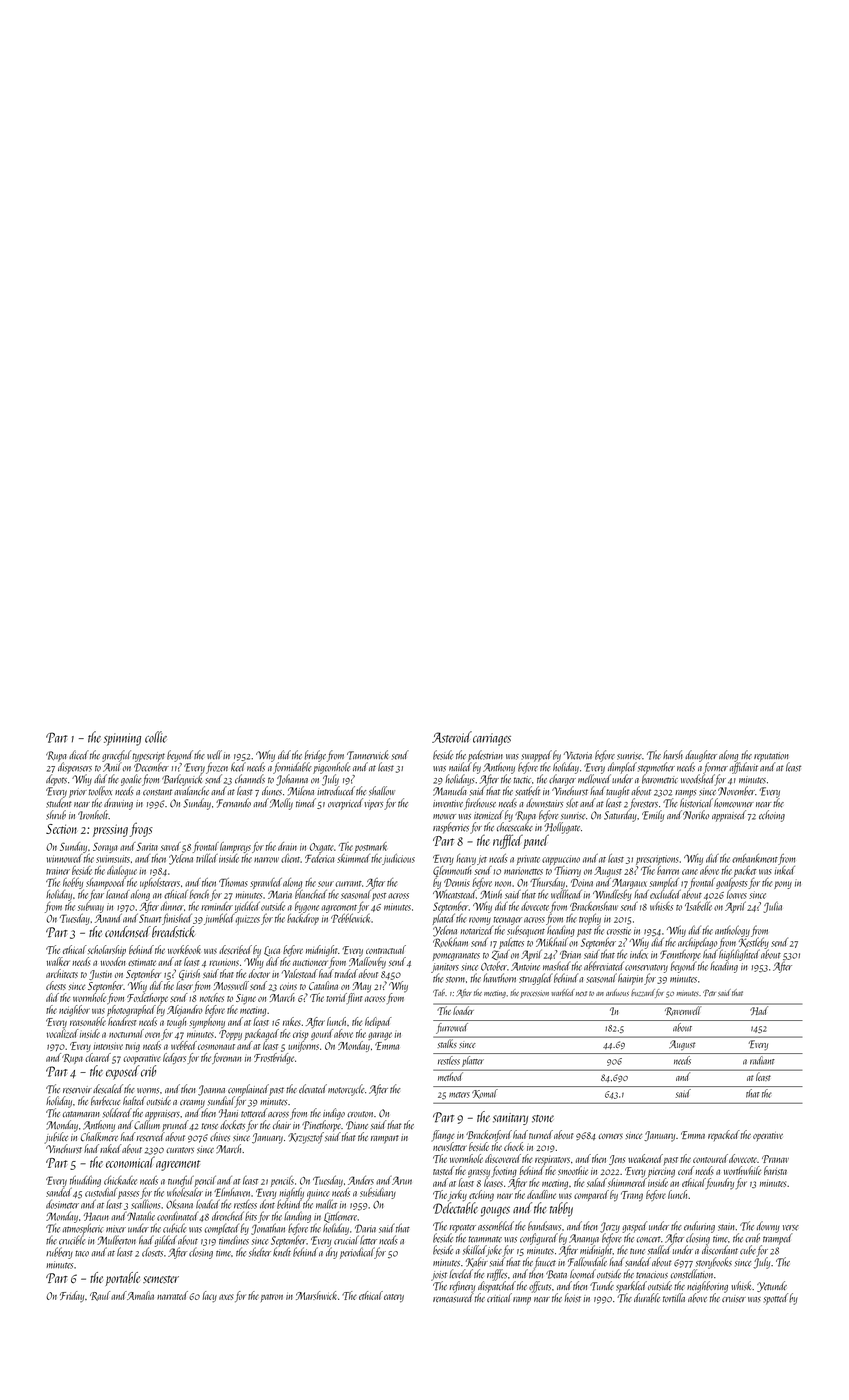  What do you see at coordinates (346, 973) in the screenshot?
I see `traded` at bounding box center [346, 973].
